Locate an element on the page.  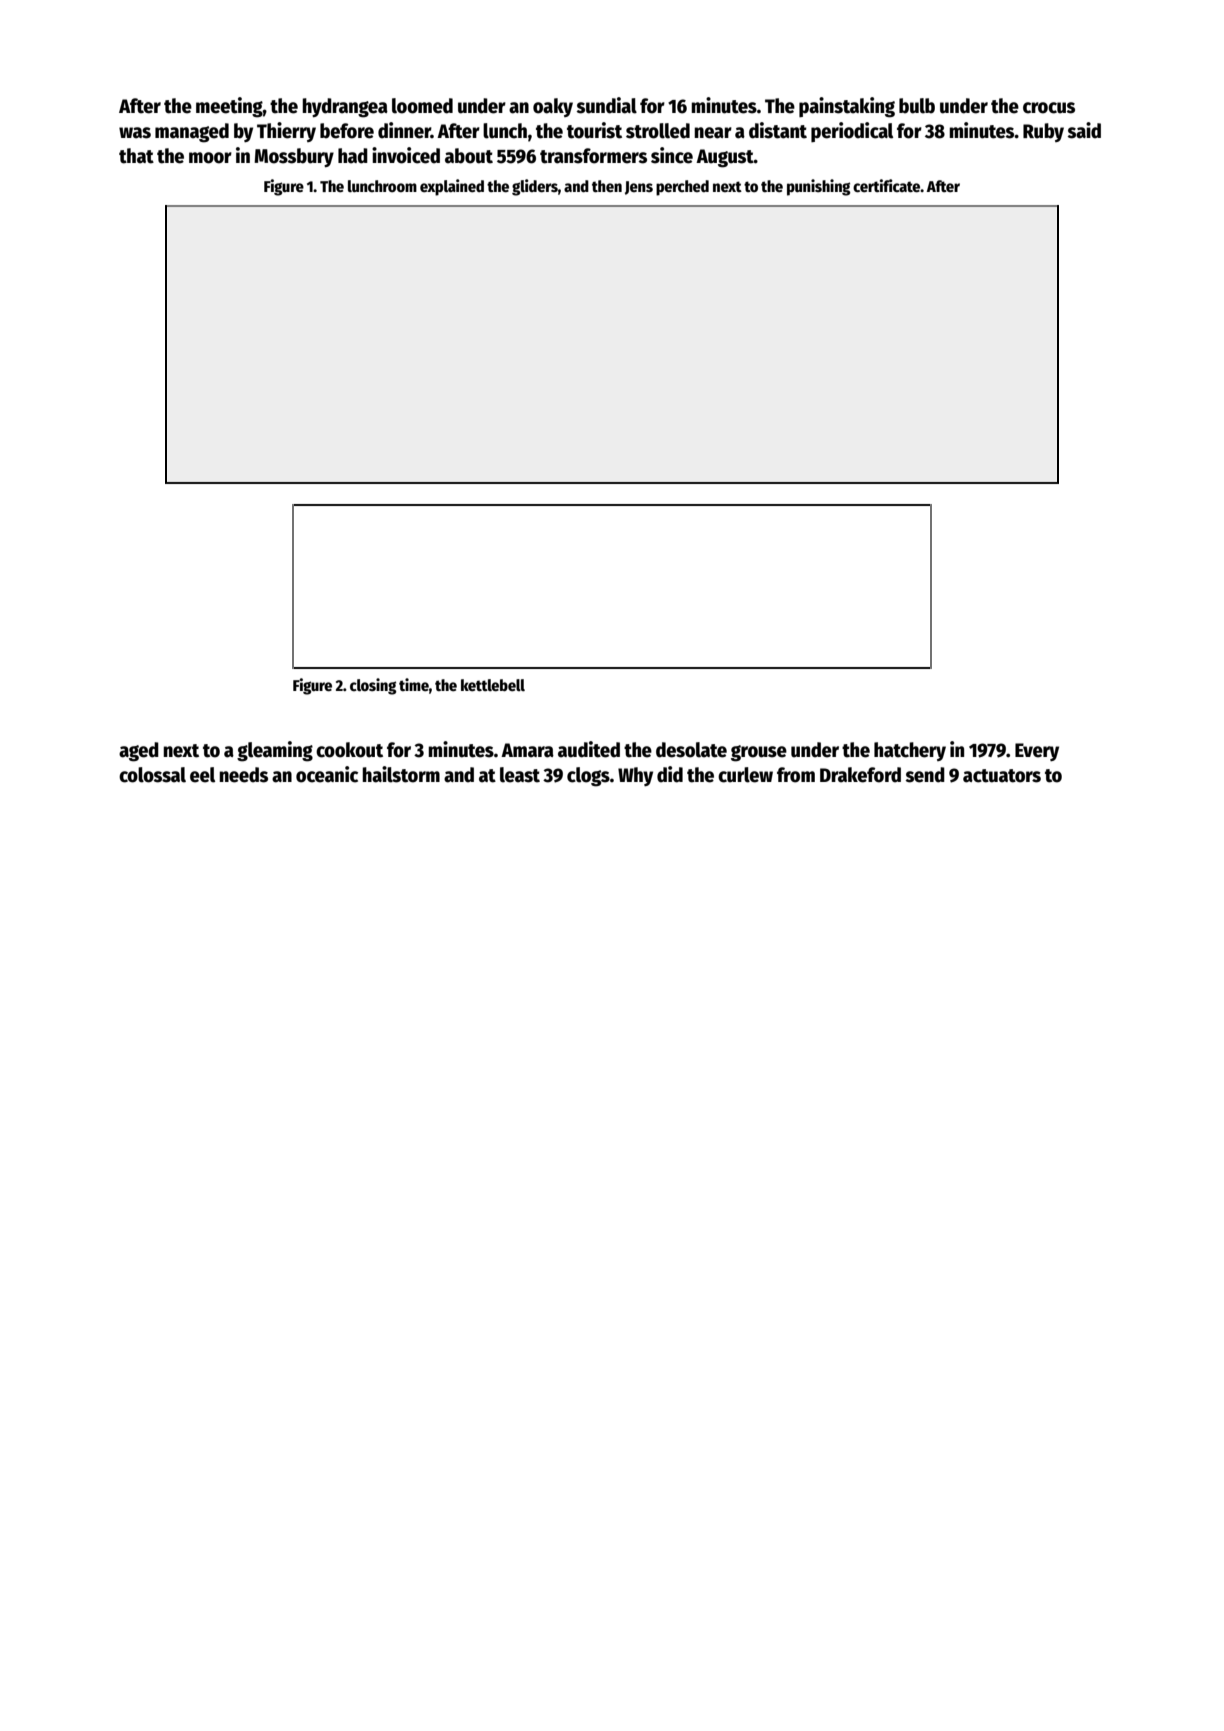
kettlebell is located at coordinates (493, 685).
